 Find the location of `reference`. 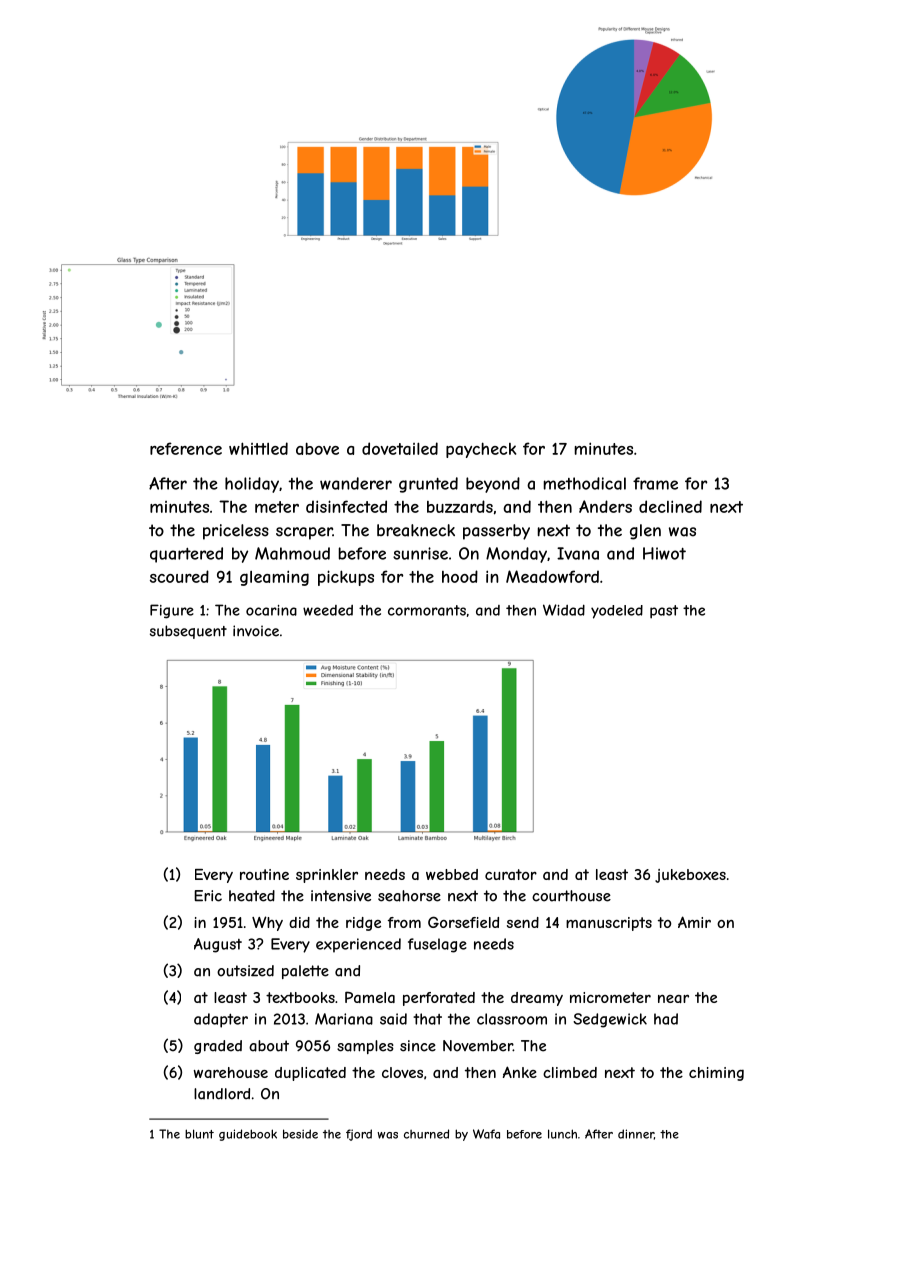

reference is located at coordinates (186, 448).
